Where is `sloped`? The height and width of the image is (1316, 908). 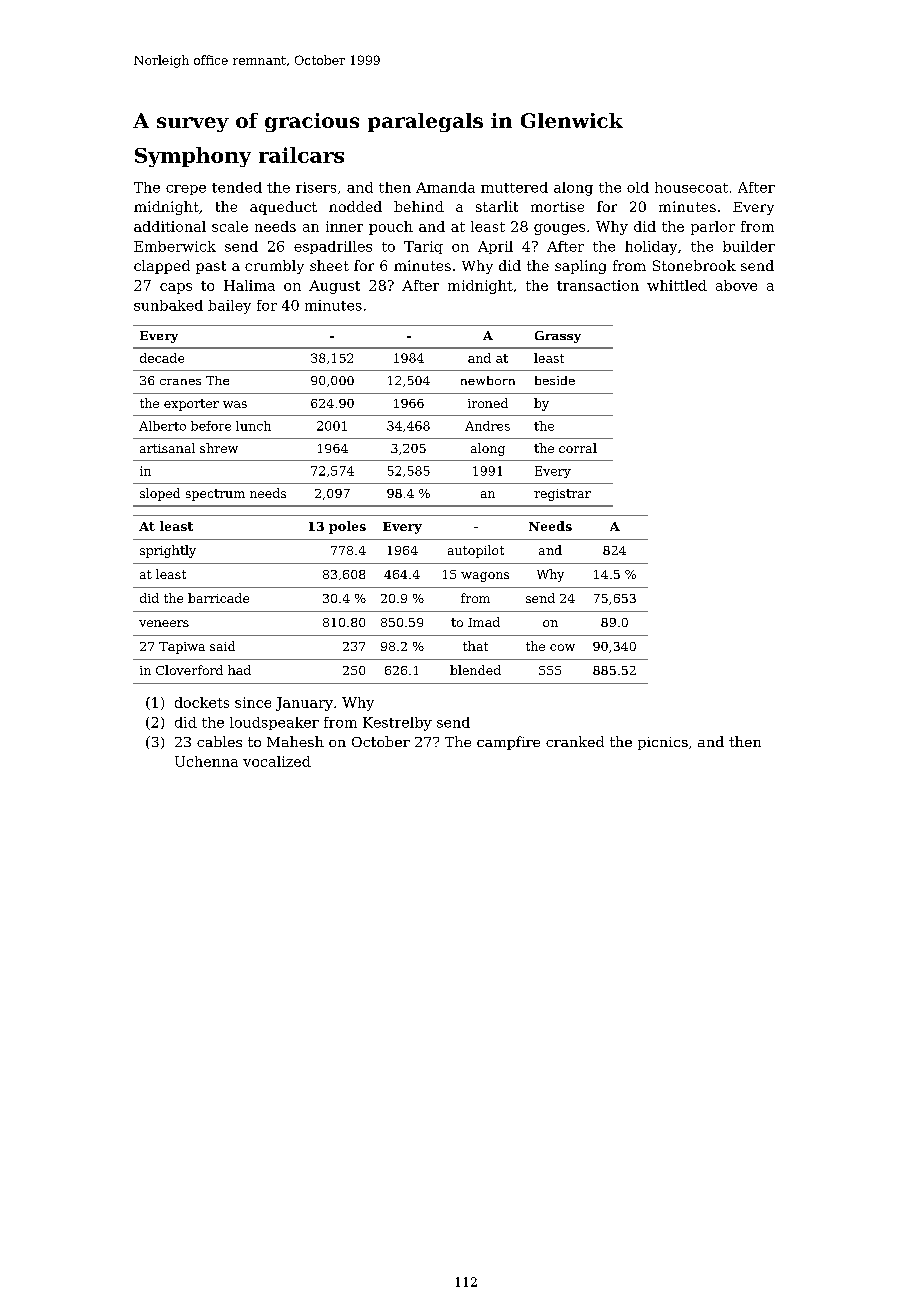
sloped is located at coordinates (160, 494).
